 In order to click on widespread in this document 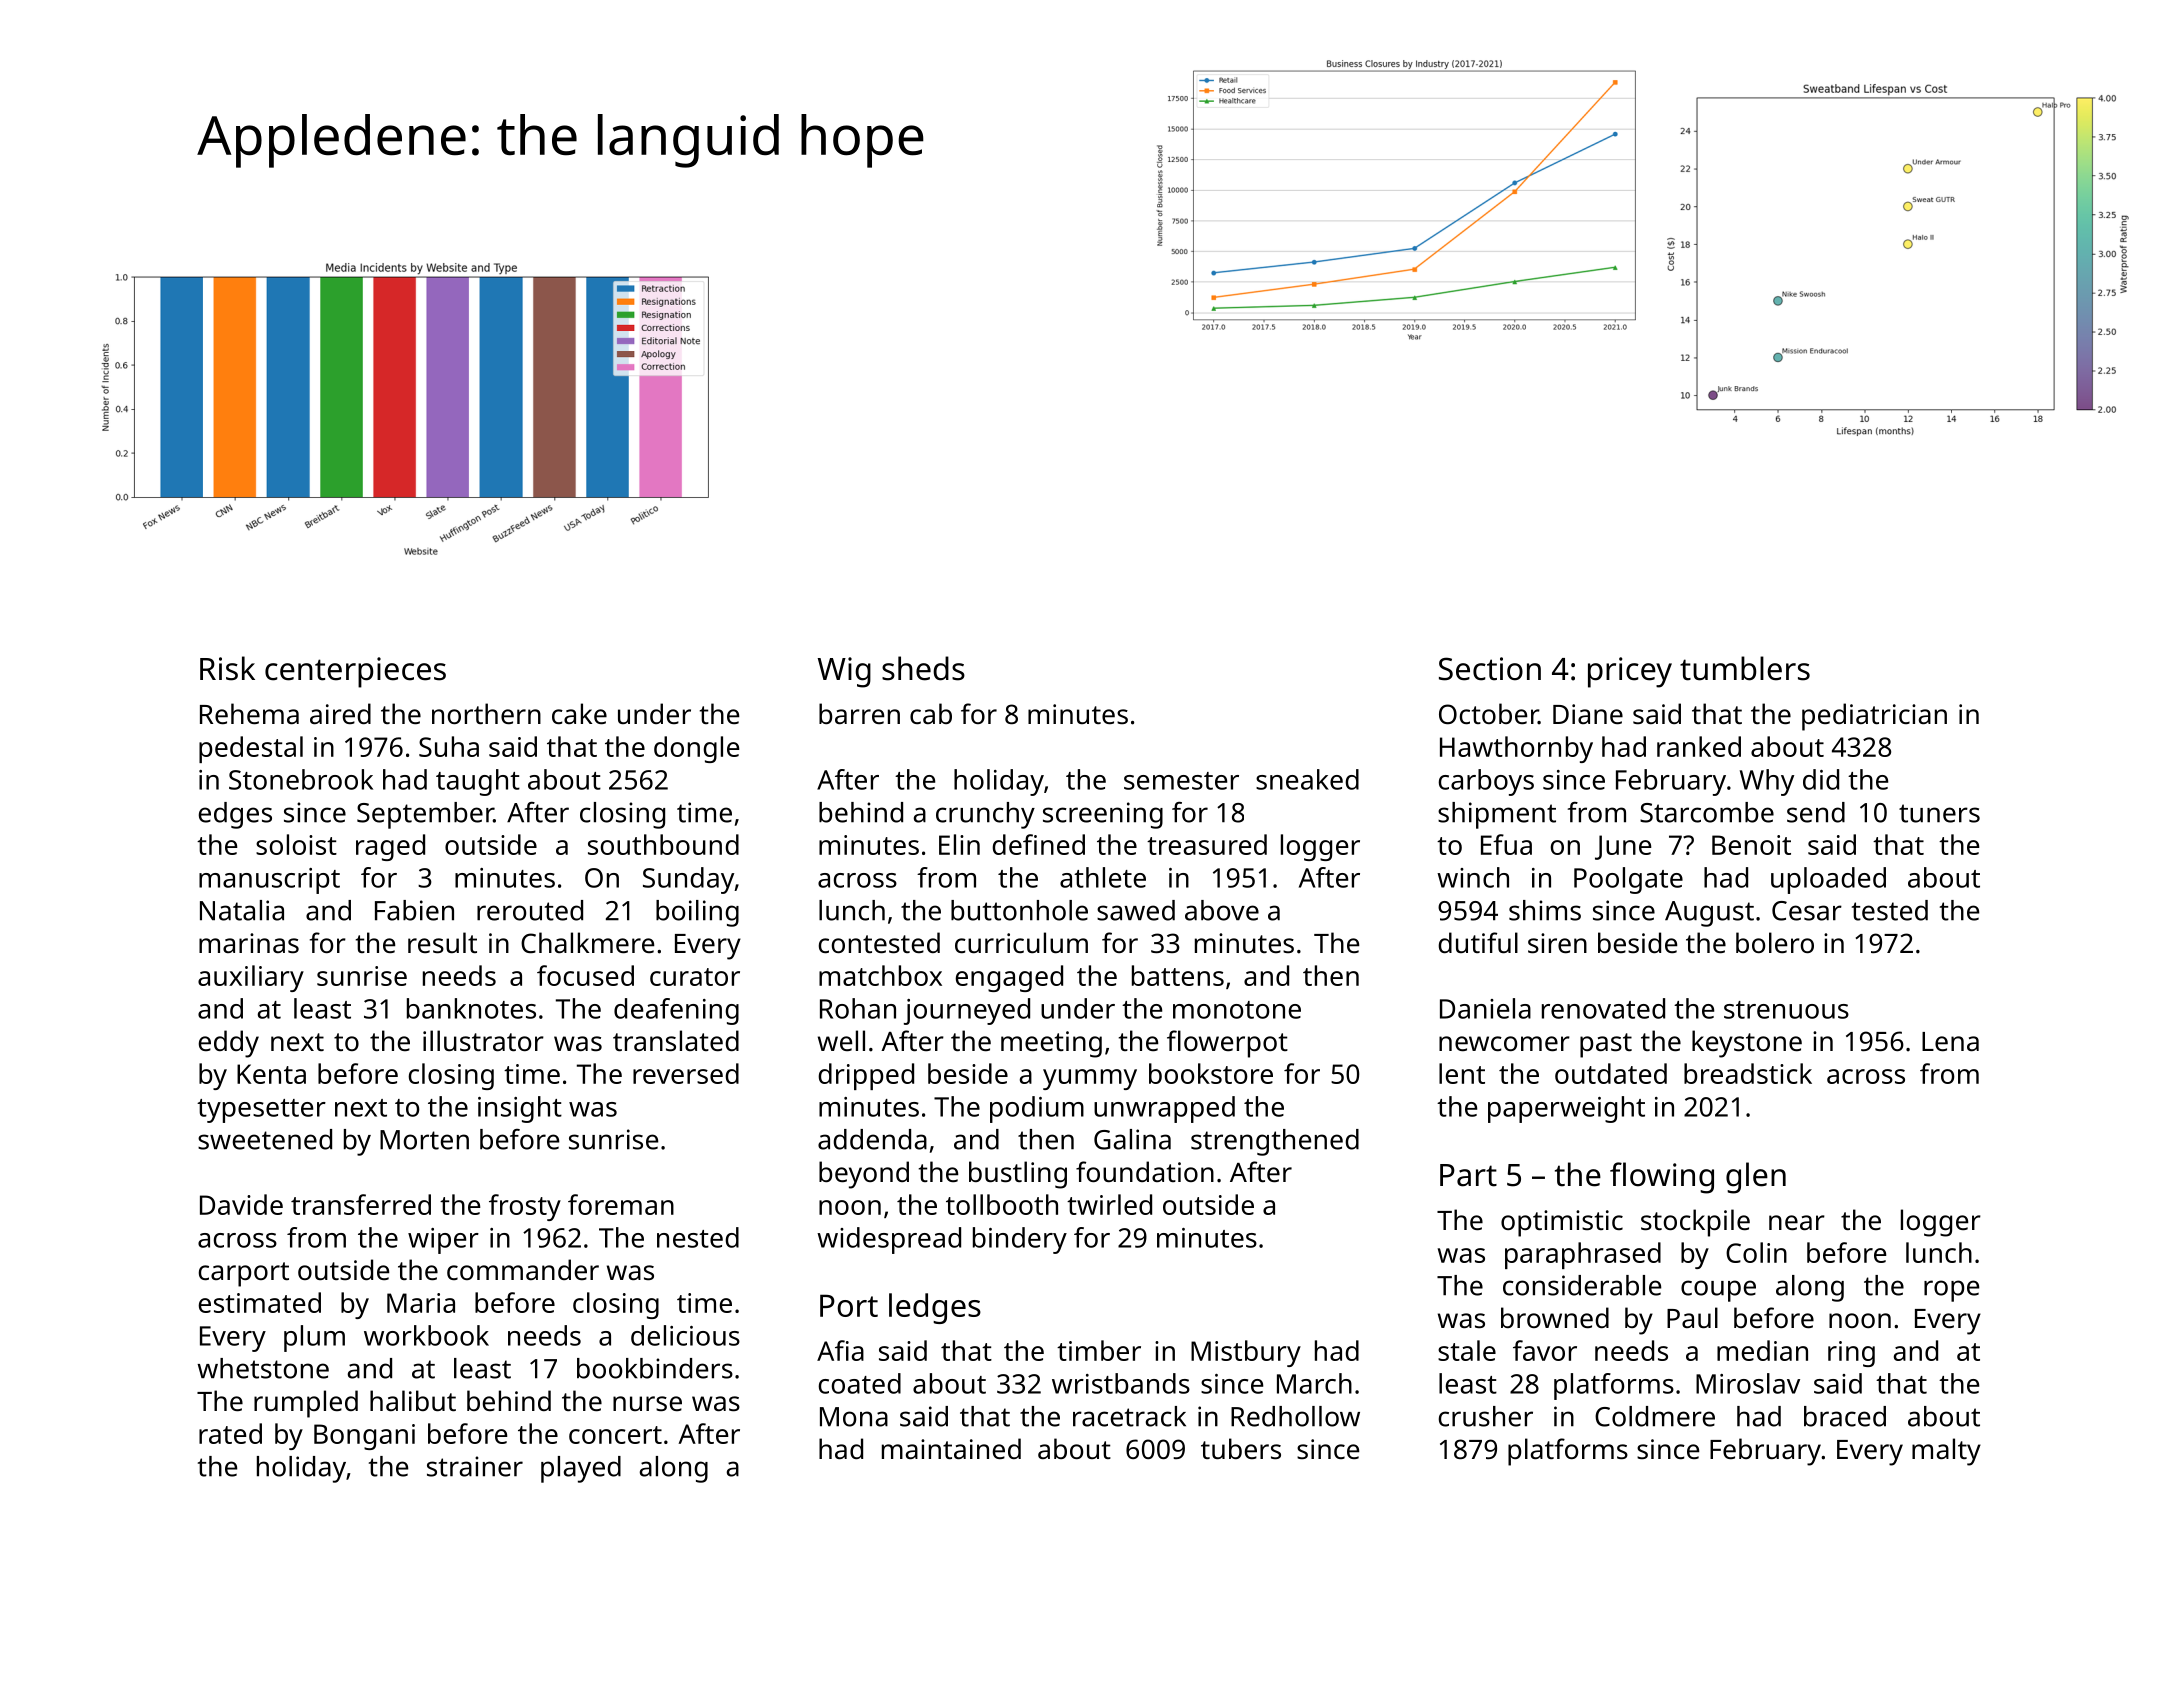, I will do `click(889, 1240)`.
